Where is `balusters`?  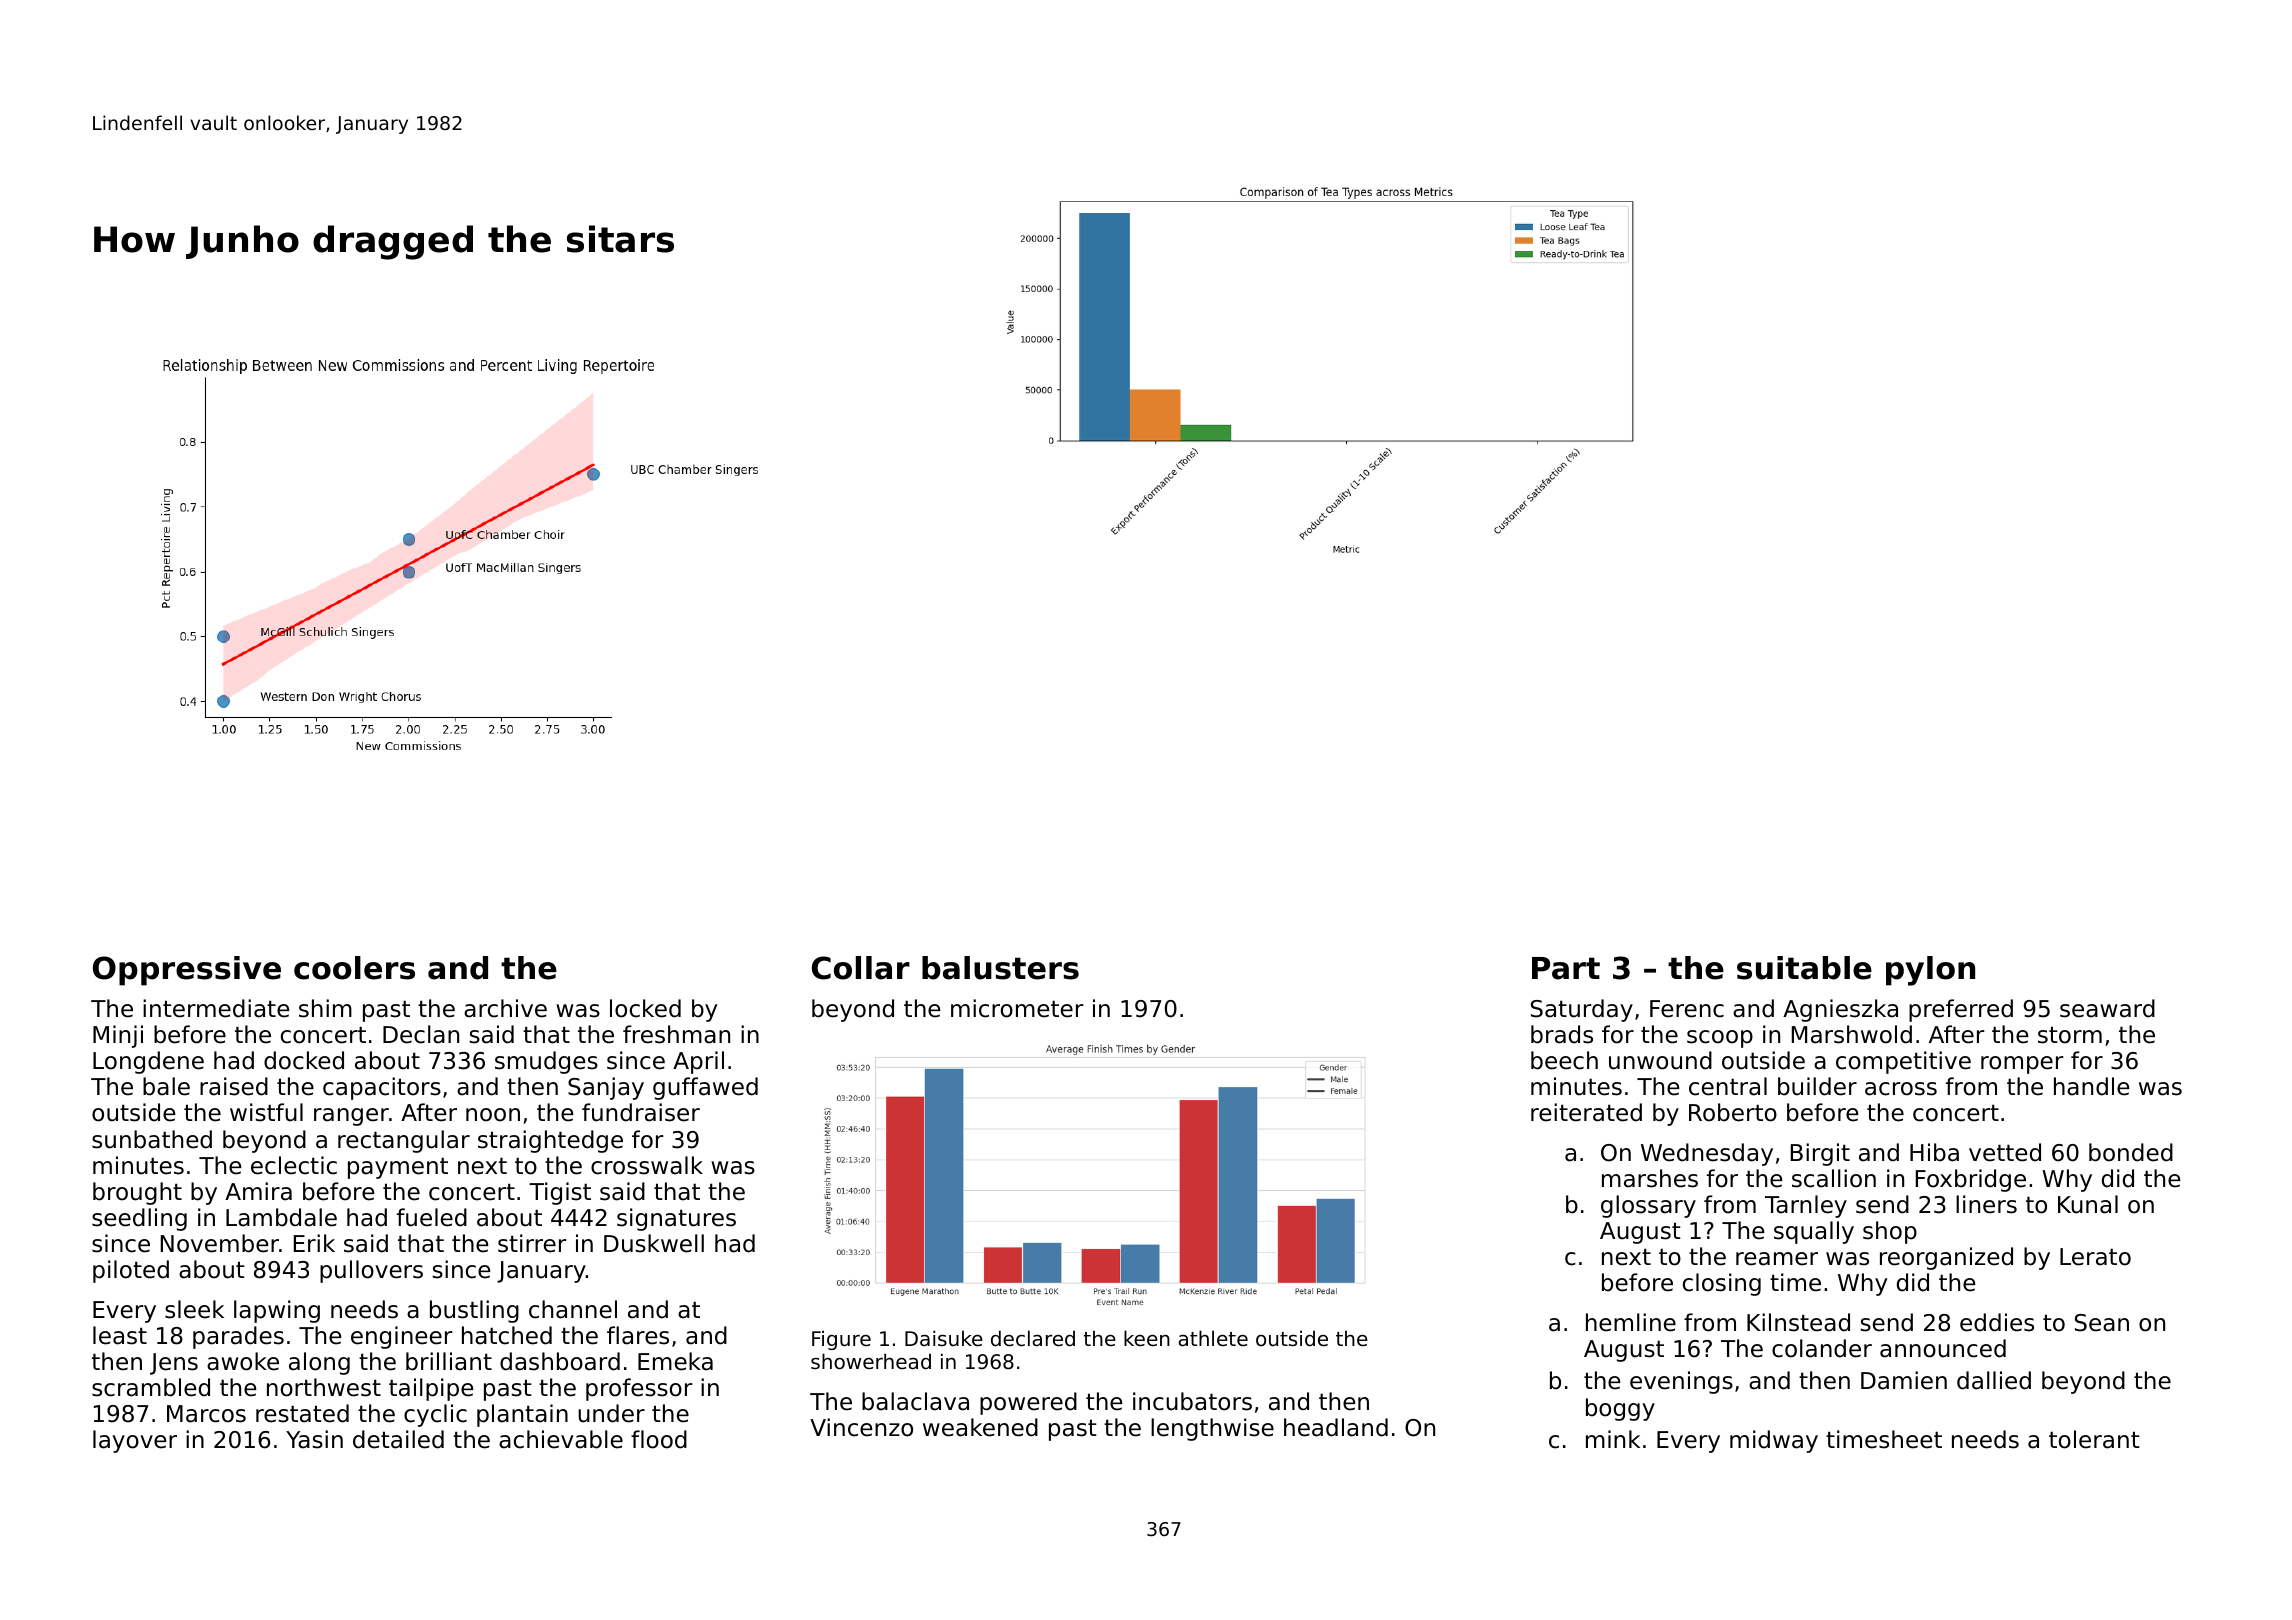 balusters is located at coordinates (1000, 968).
